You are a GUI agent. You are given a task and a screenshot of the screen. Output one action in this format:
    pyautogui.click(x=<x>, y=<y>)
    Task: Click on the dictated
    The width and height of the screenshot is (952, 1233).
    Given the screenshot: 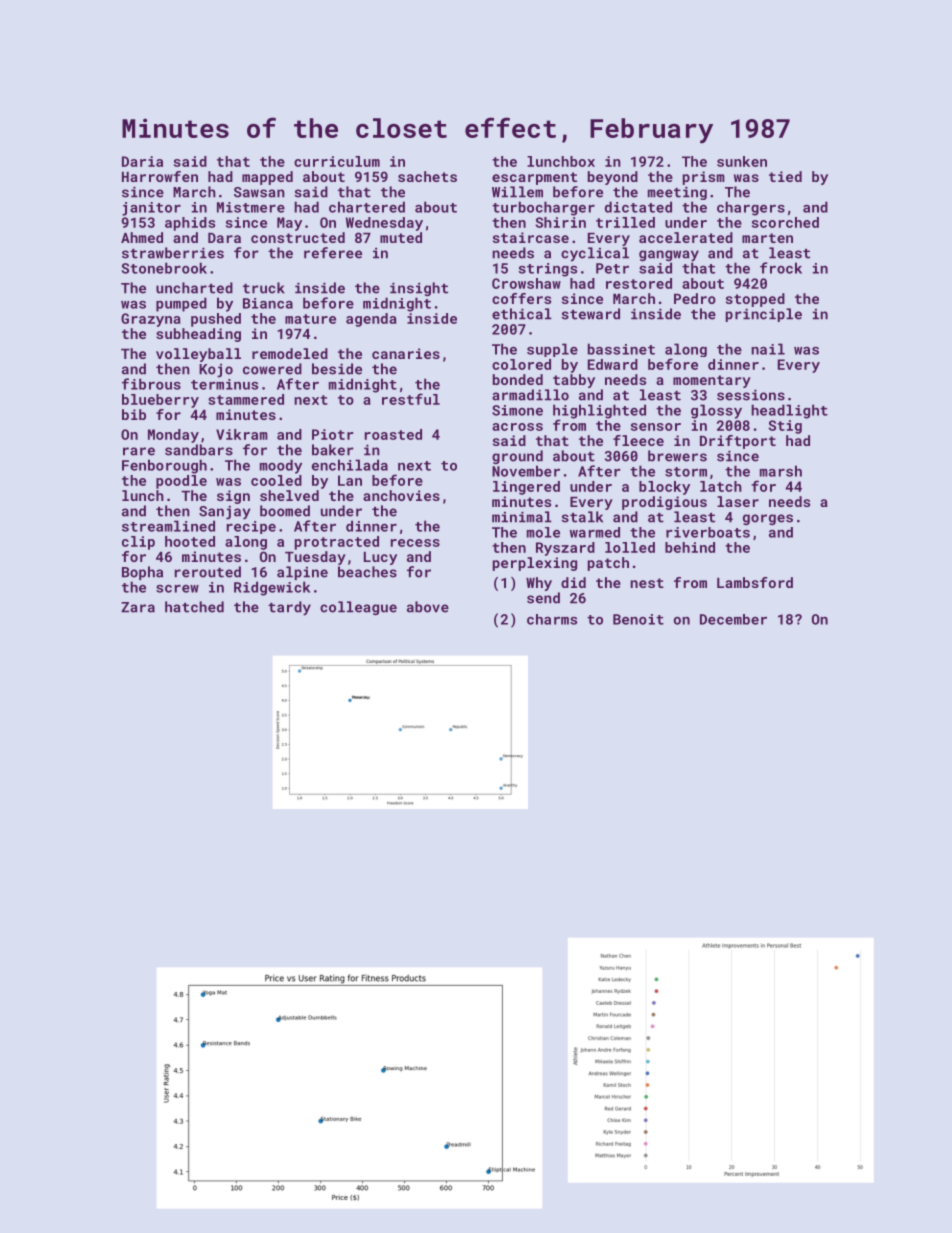 What is the action you would take?
    pyautogui.click(x=638, y=207)
